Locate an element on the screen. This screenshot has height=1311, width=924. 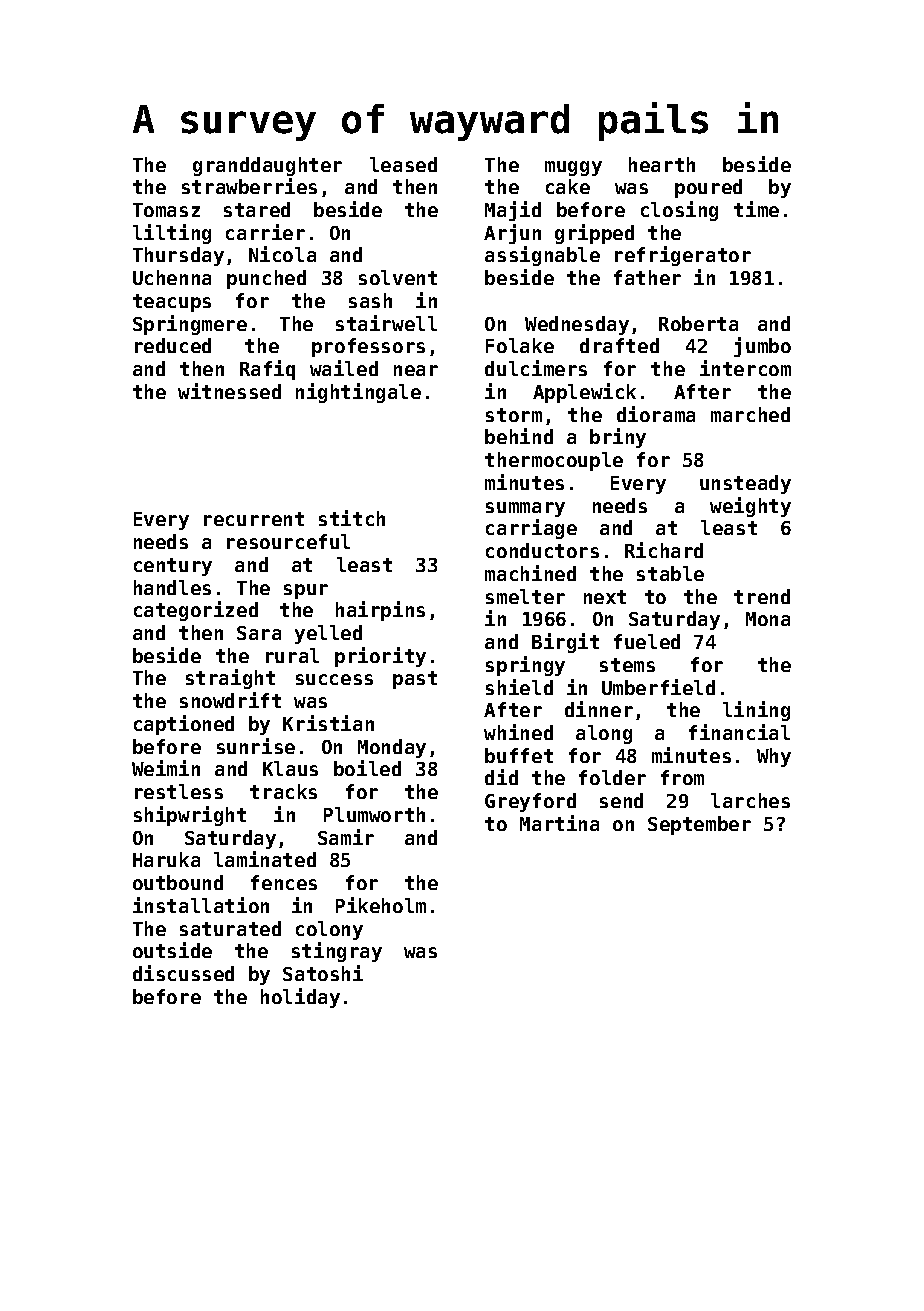
Rafiq is located at coordinates (267, 370).
